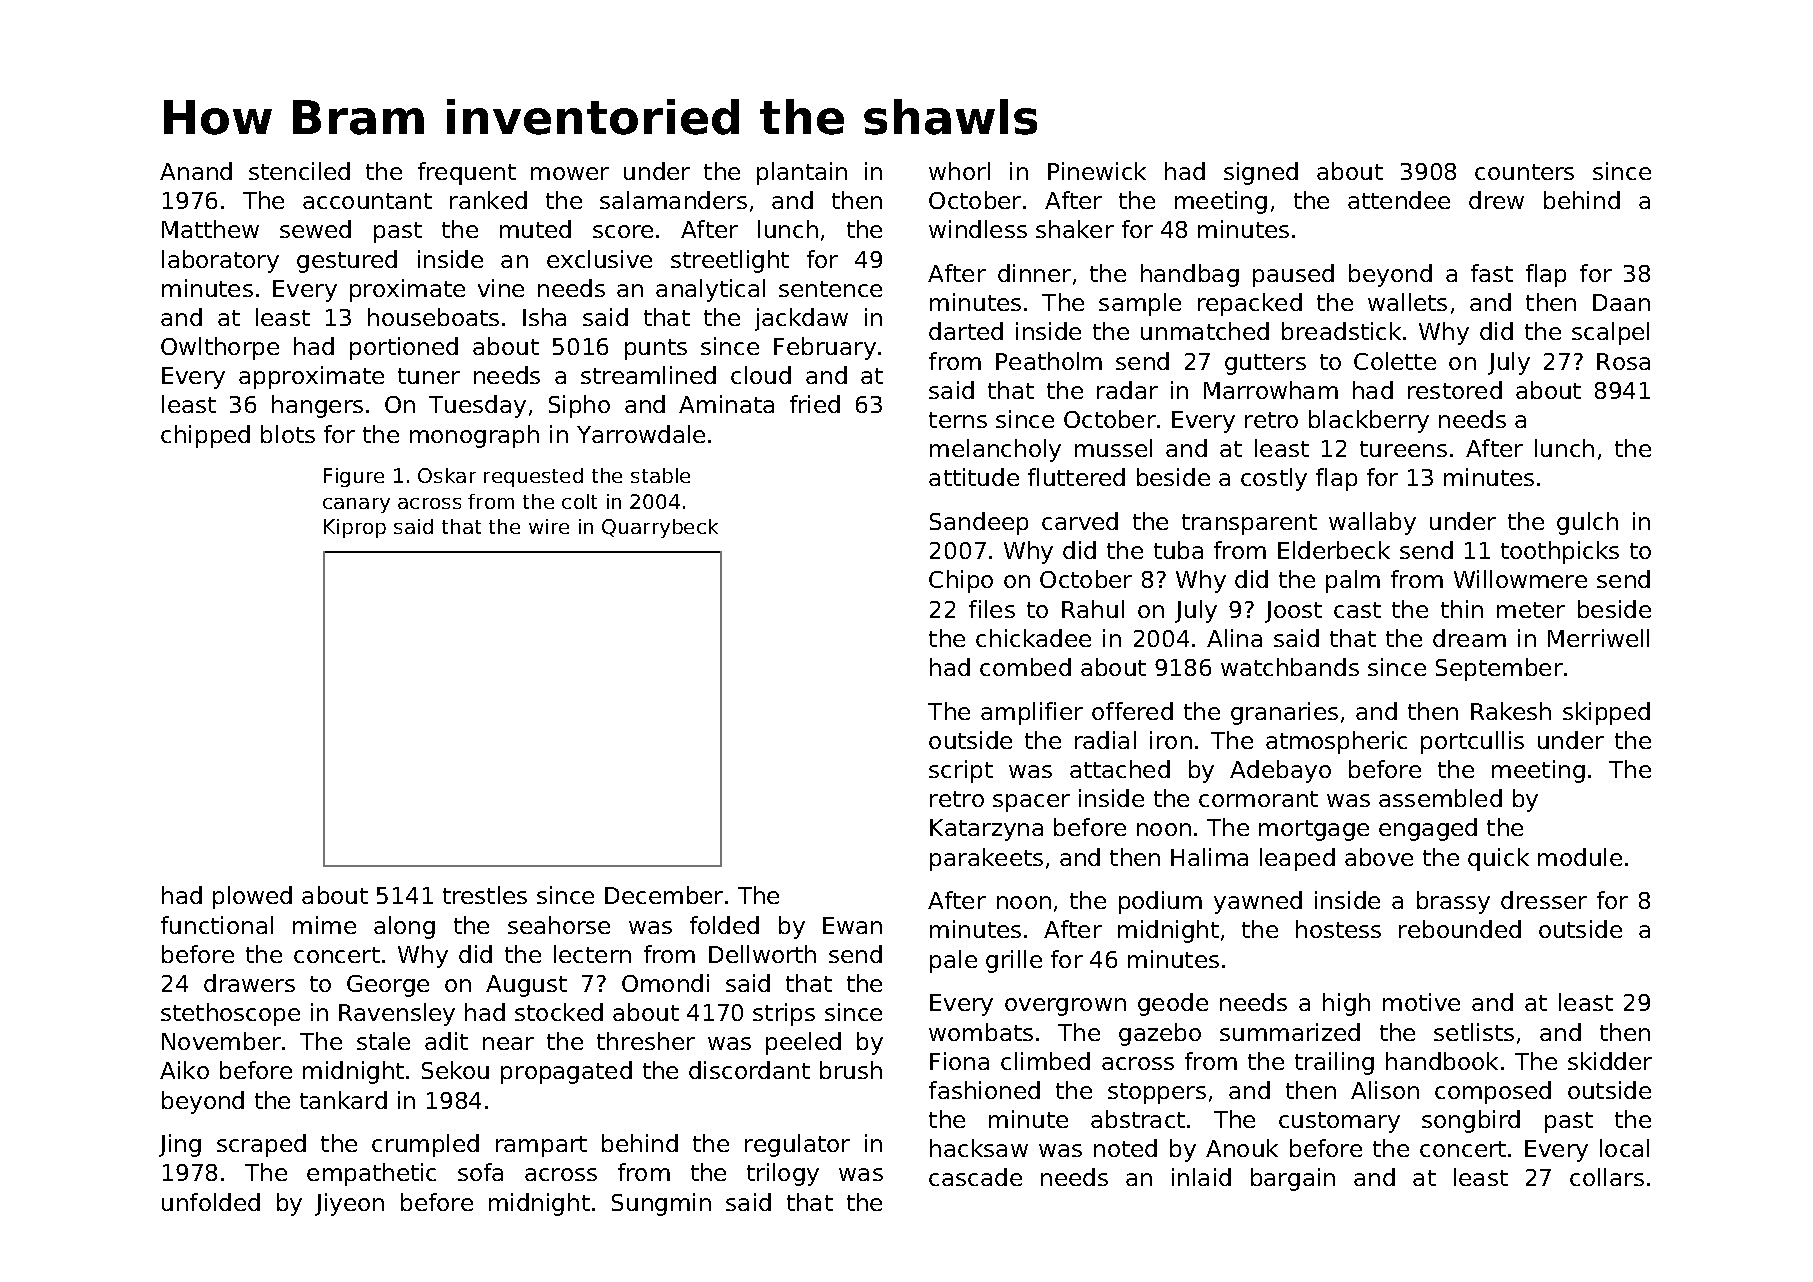 The image size is (1813, 1282). I want to click on Kiprop, so click(355, 528).
